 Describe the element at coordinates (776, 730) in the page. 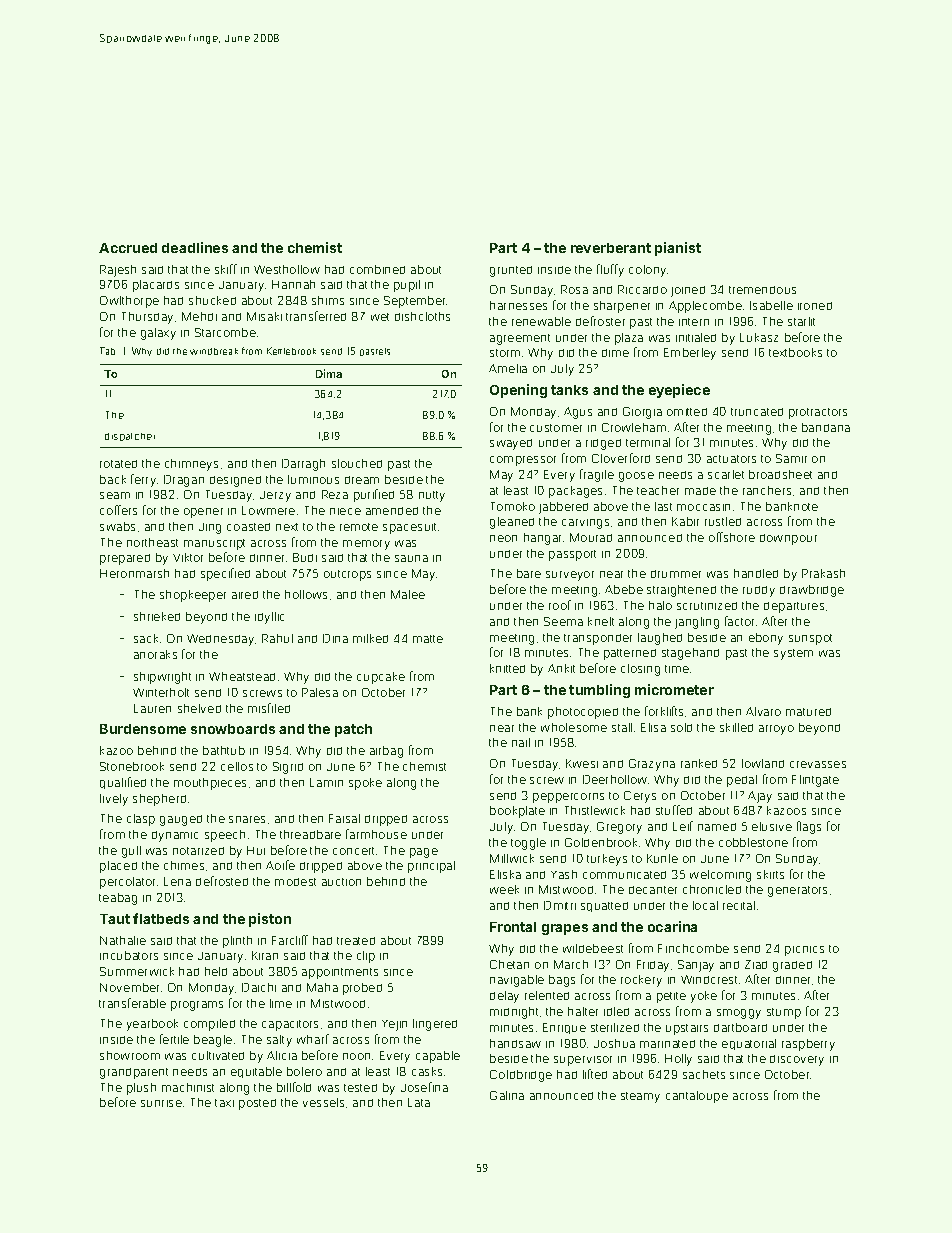

I see `arroyo` at that location.
